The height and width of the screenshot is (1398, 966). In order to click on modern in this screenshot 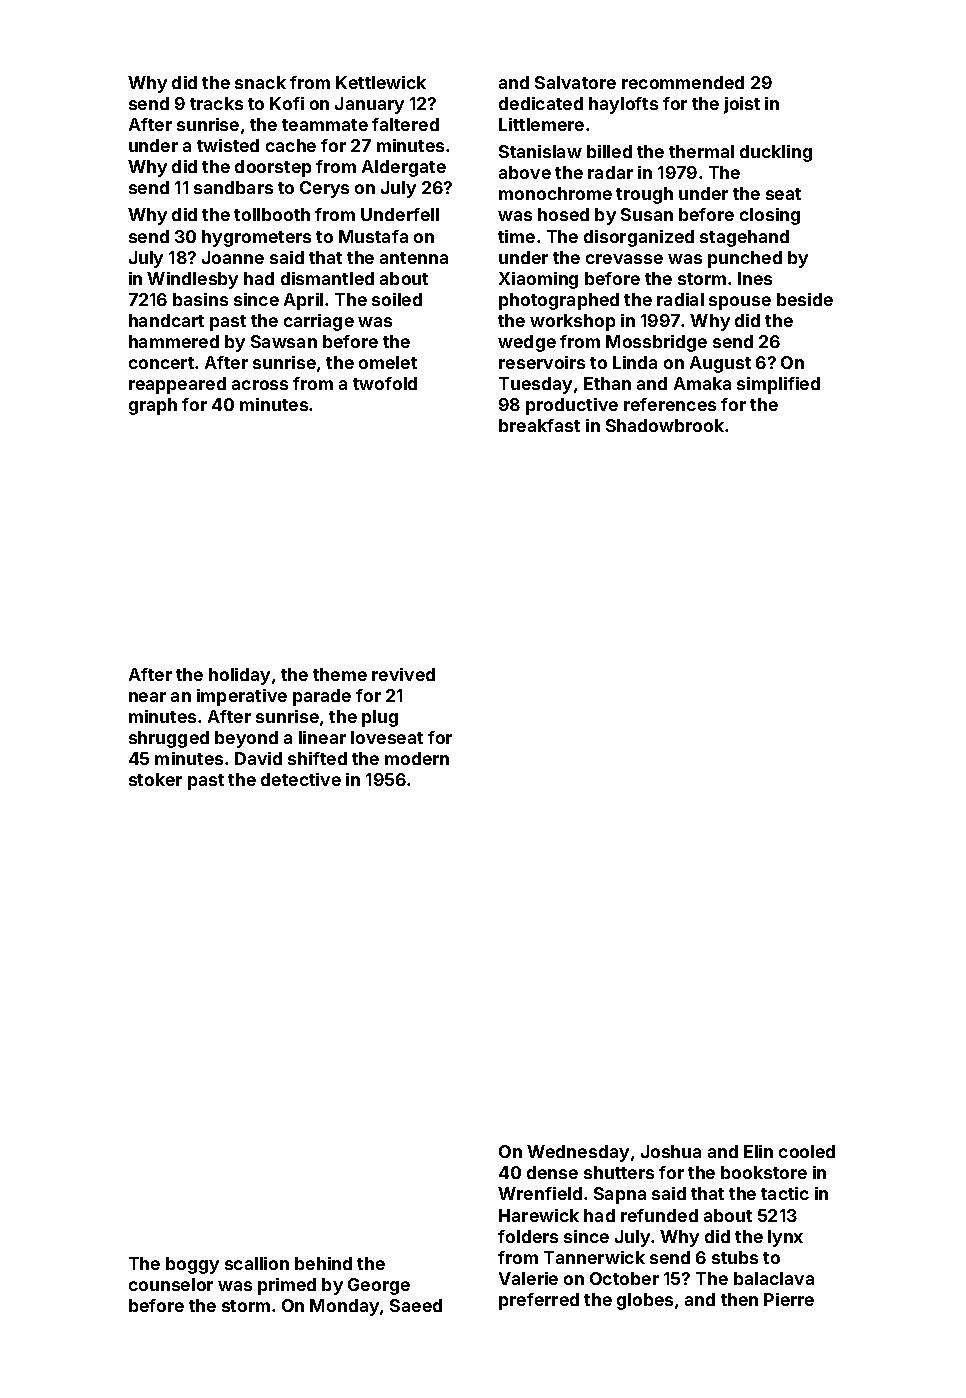, I will do `click(417, 758)`.
